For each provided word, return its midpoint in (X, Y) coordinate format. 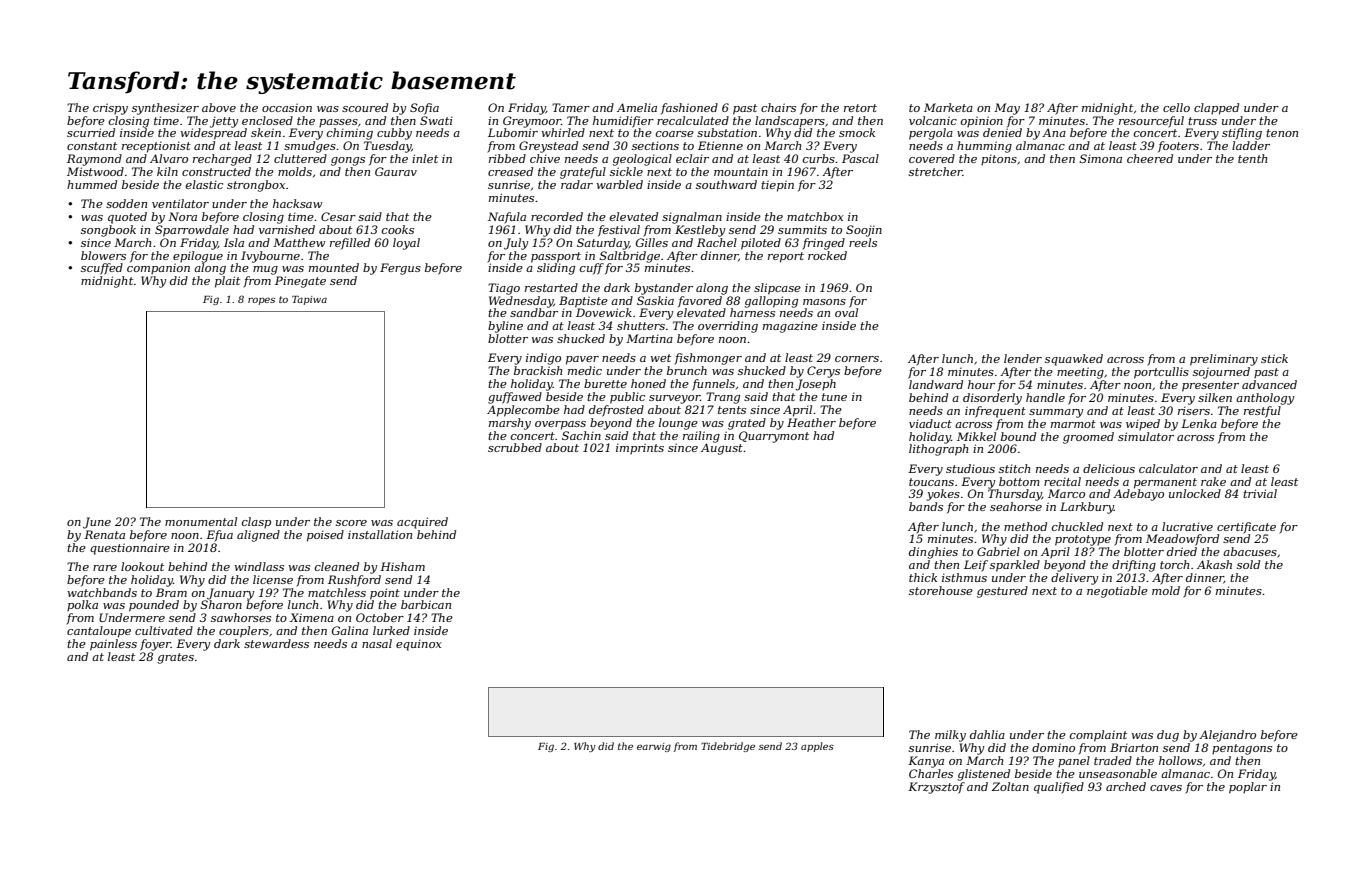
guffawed (515, 398)
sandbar (534, 312)
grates (176, 658)
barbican (426, 604)
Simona (1101, 158)
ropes (261, 301)
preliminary (1224, 360)
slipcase (777, 289)
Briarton (1134, 747)
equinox (419, 645)
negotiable (1117, 592)
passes (338, 123)
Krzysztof (936, 788)
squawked (1074, 360)
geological (642, 160)
